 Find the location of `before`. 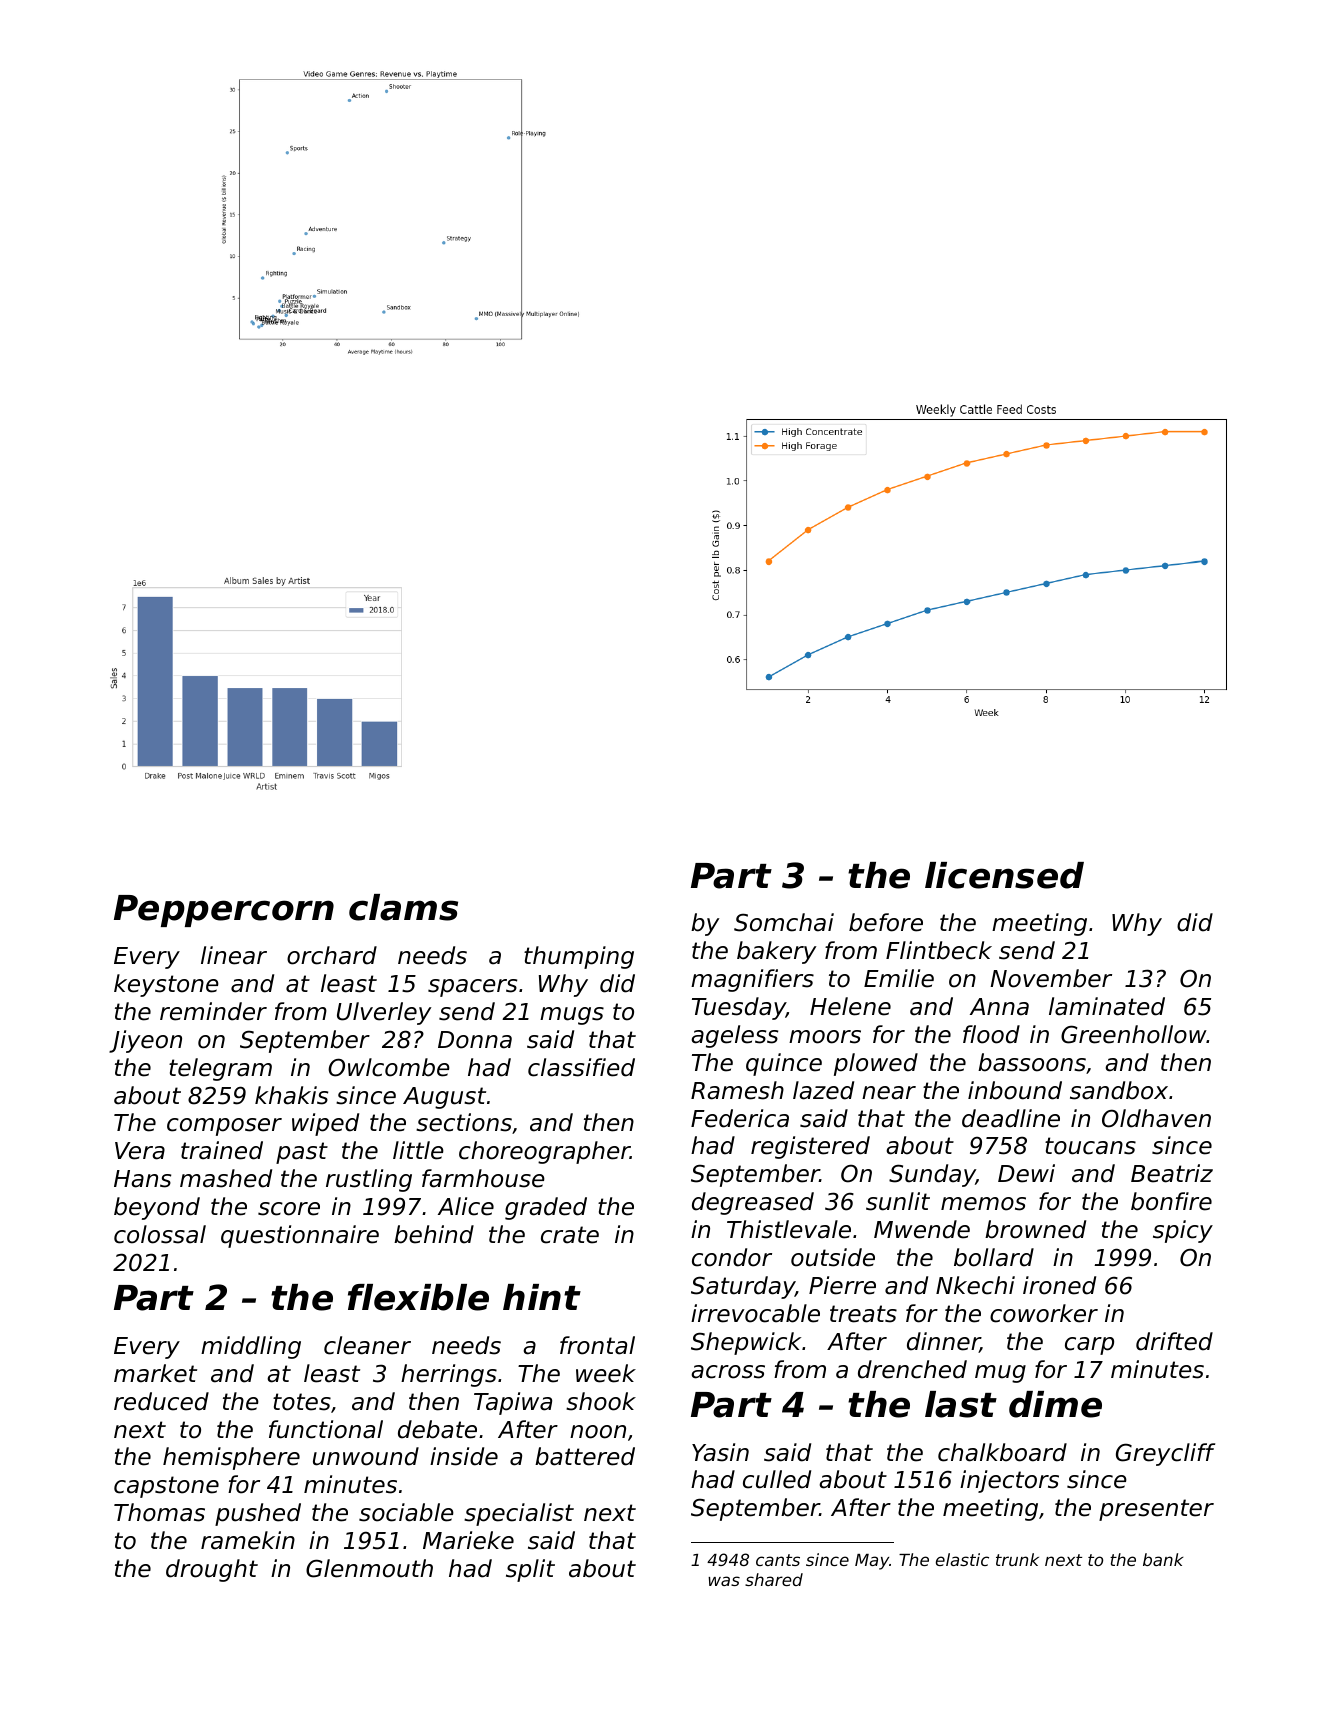

before is located at coordinates (886, 922).
